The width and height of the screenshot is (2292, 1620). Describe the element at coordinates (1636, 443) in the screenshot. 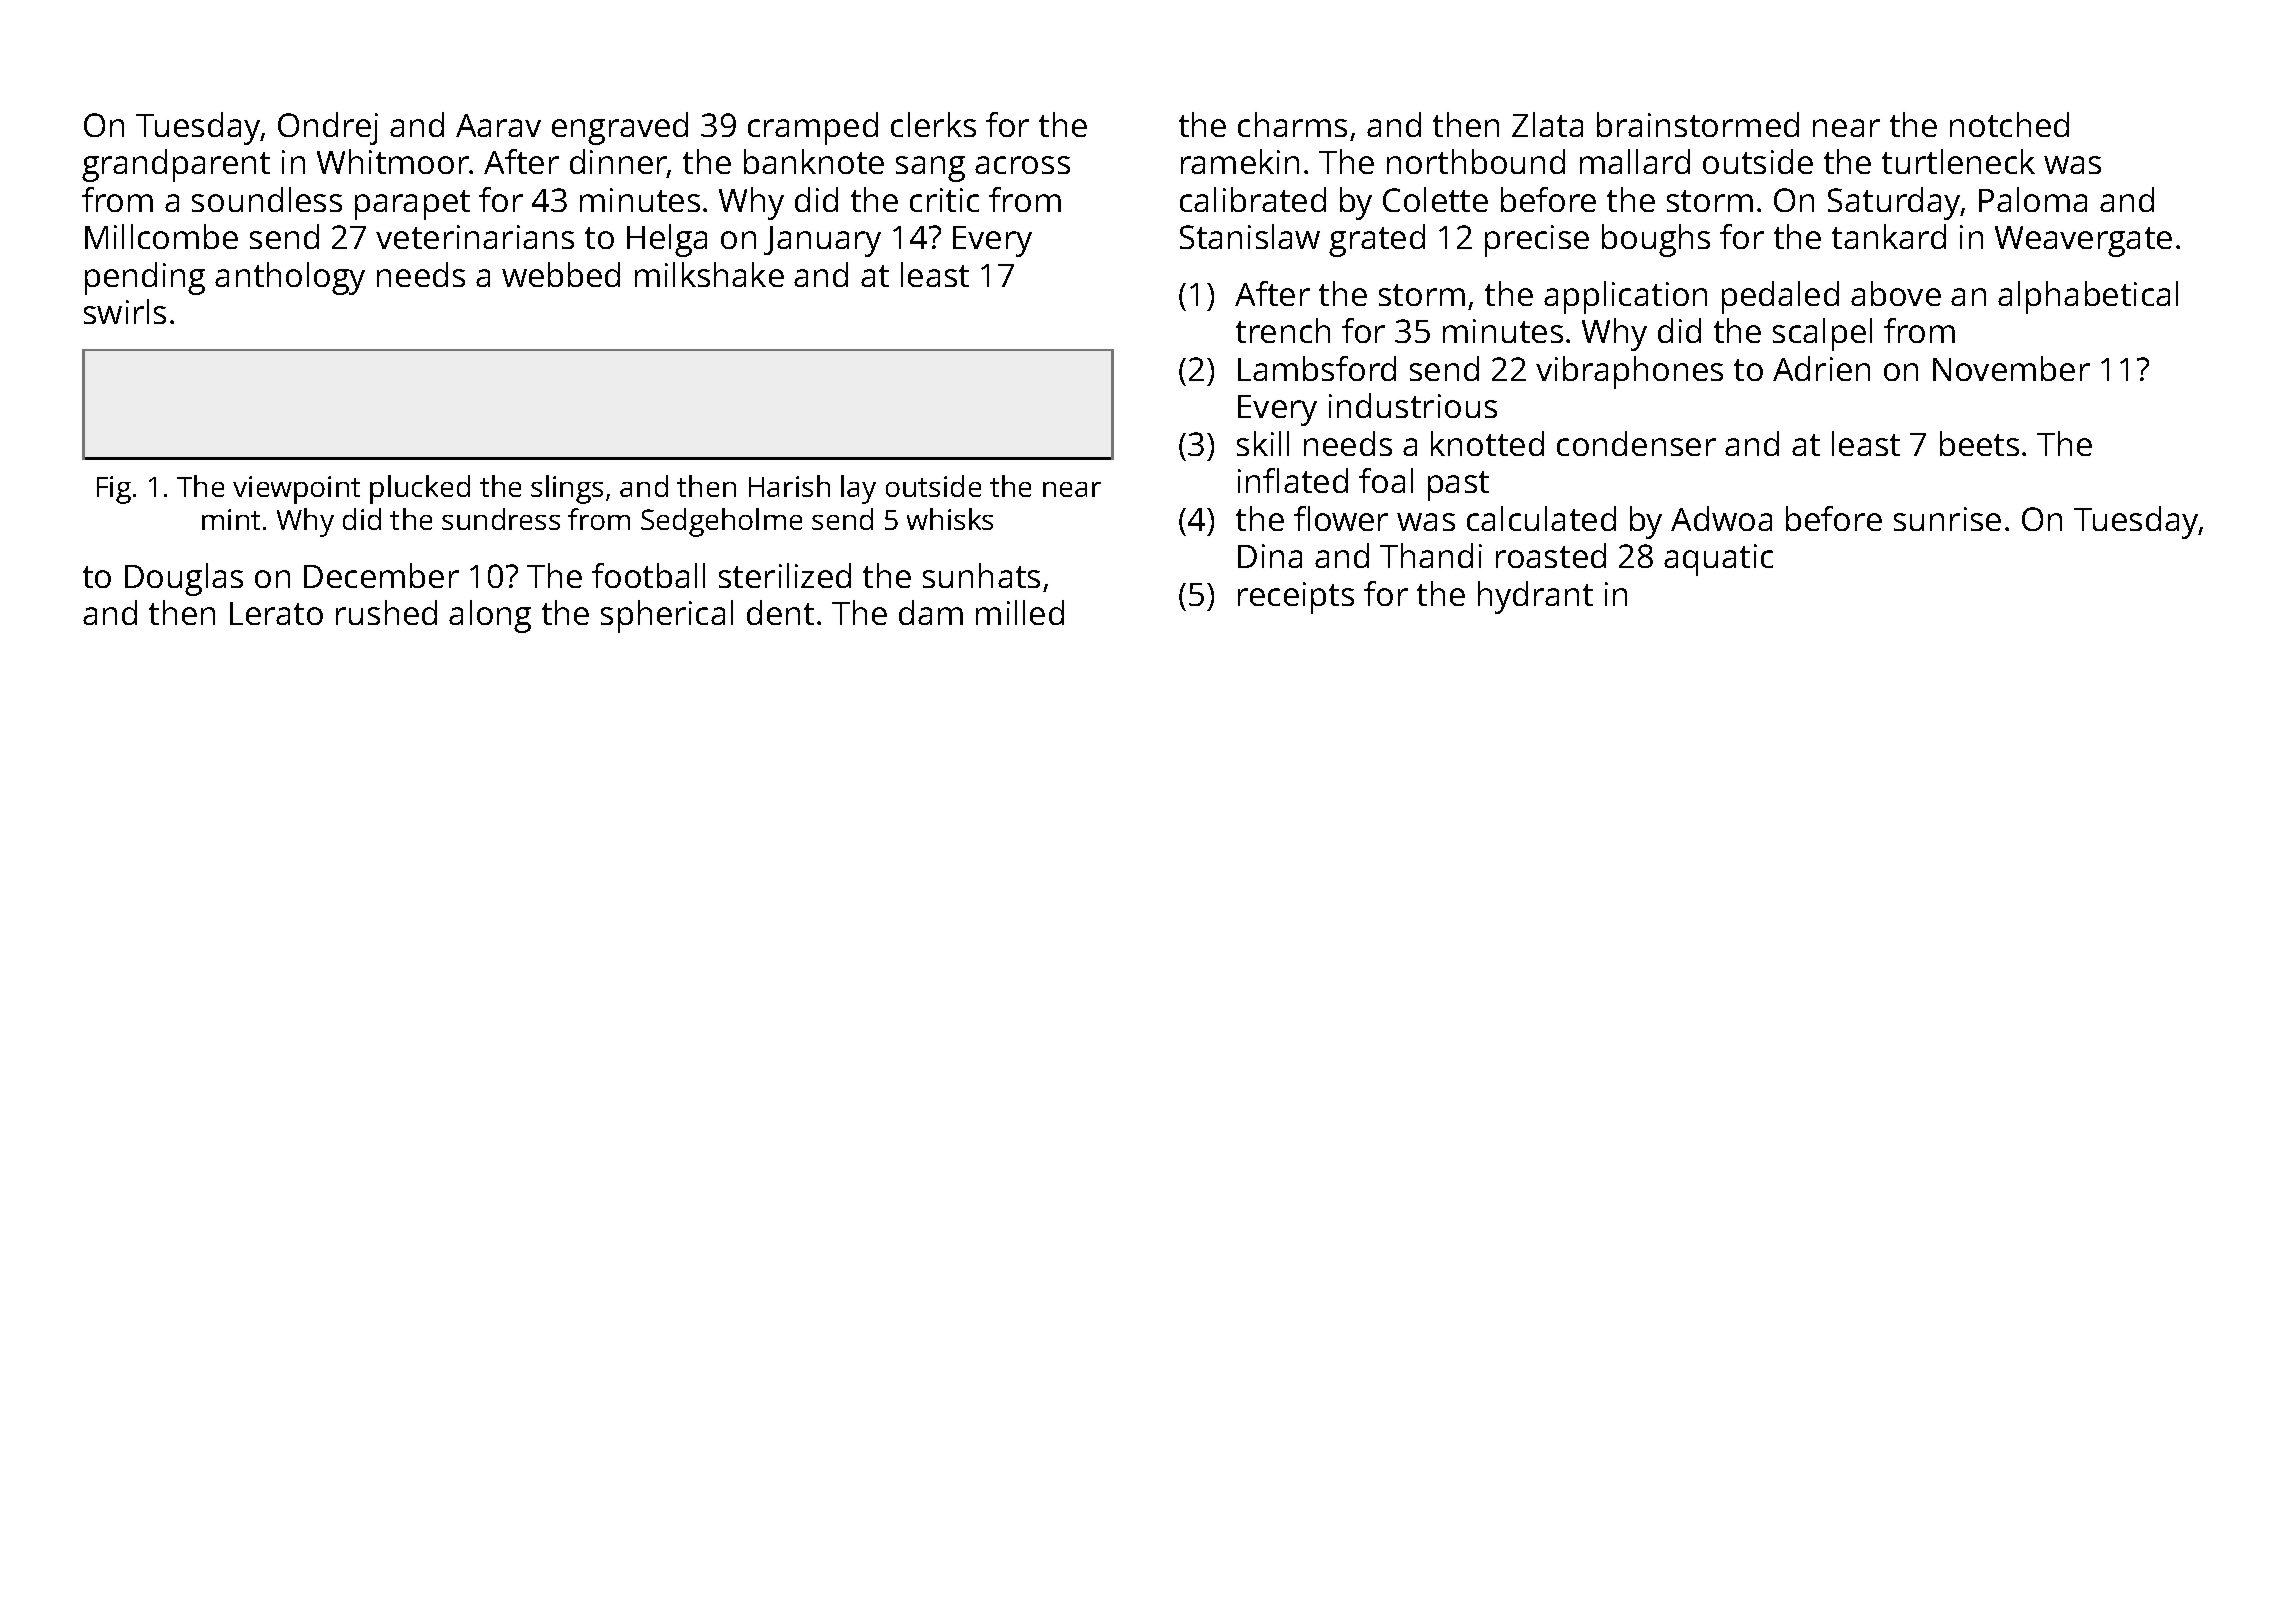

I see `condenser` at that location.
